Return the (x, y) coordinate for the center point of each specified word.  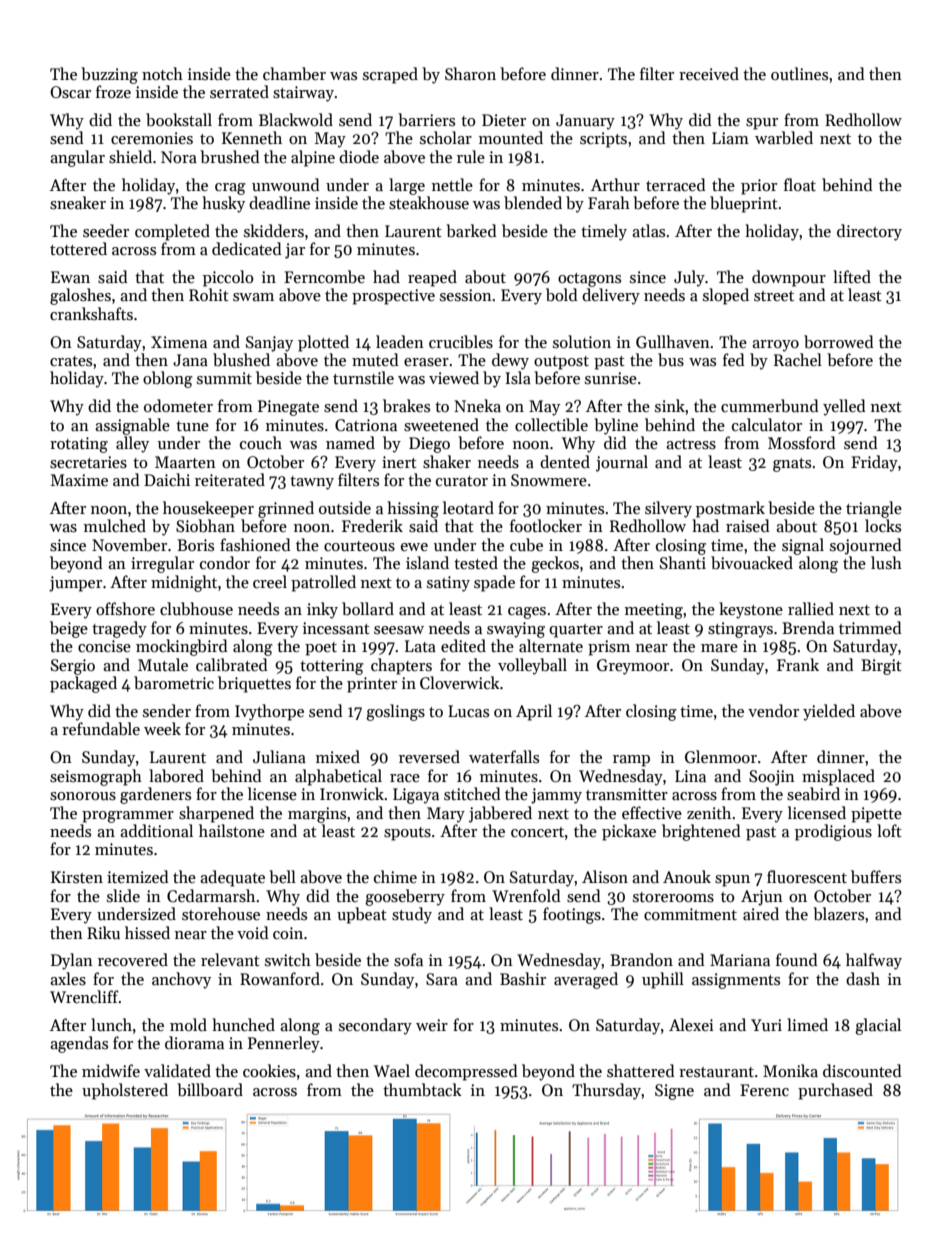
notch (162, 73)
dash (863, 978)
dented (565, 461)
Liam (730, 138)
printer (372, 685)
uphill (663, 980)
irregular (162, 564)
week (162, 728)
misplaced (838, 777)
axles (68, 979)
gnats (792, 465)
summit (224, 378)
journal (622, 463)
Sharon (470, 73)
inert (399, 462)
